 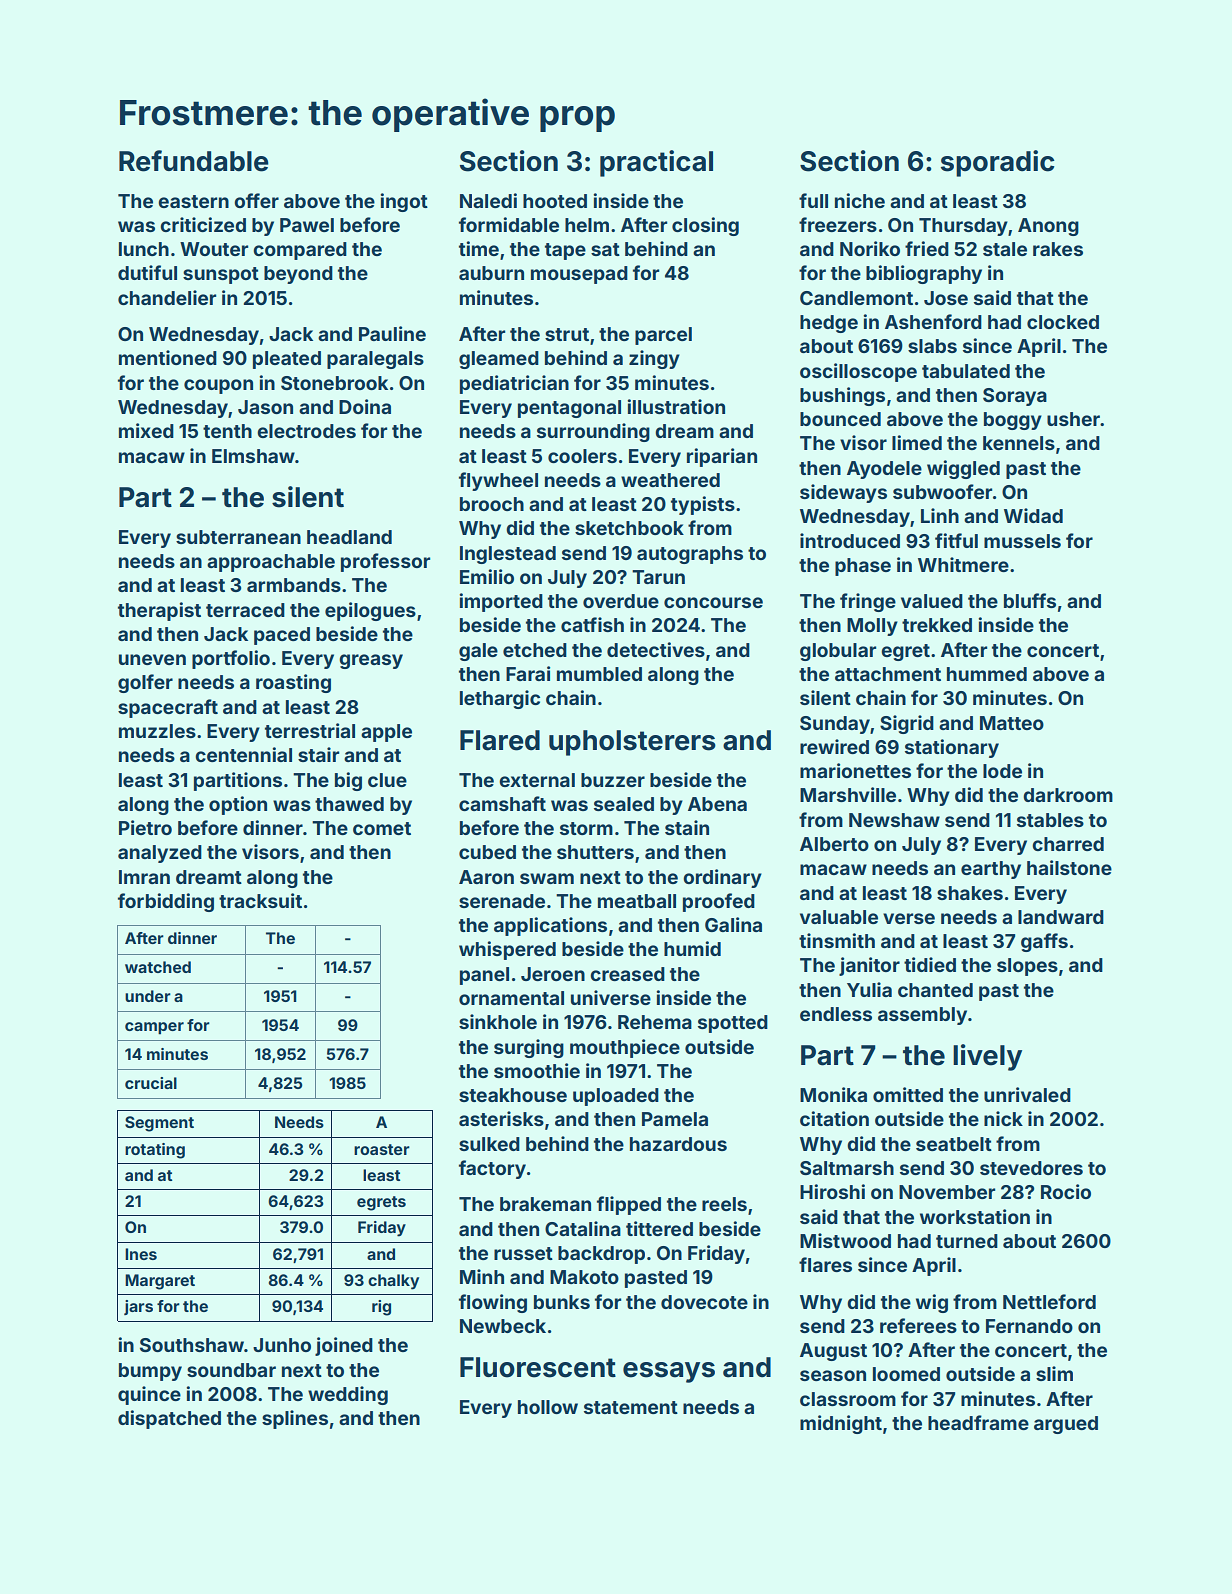 I want to click on Refundable, so click(x=194, y=161).
